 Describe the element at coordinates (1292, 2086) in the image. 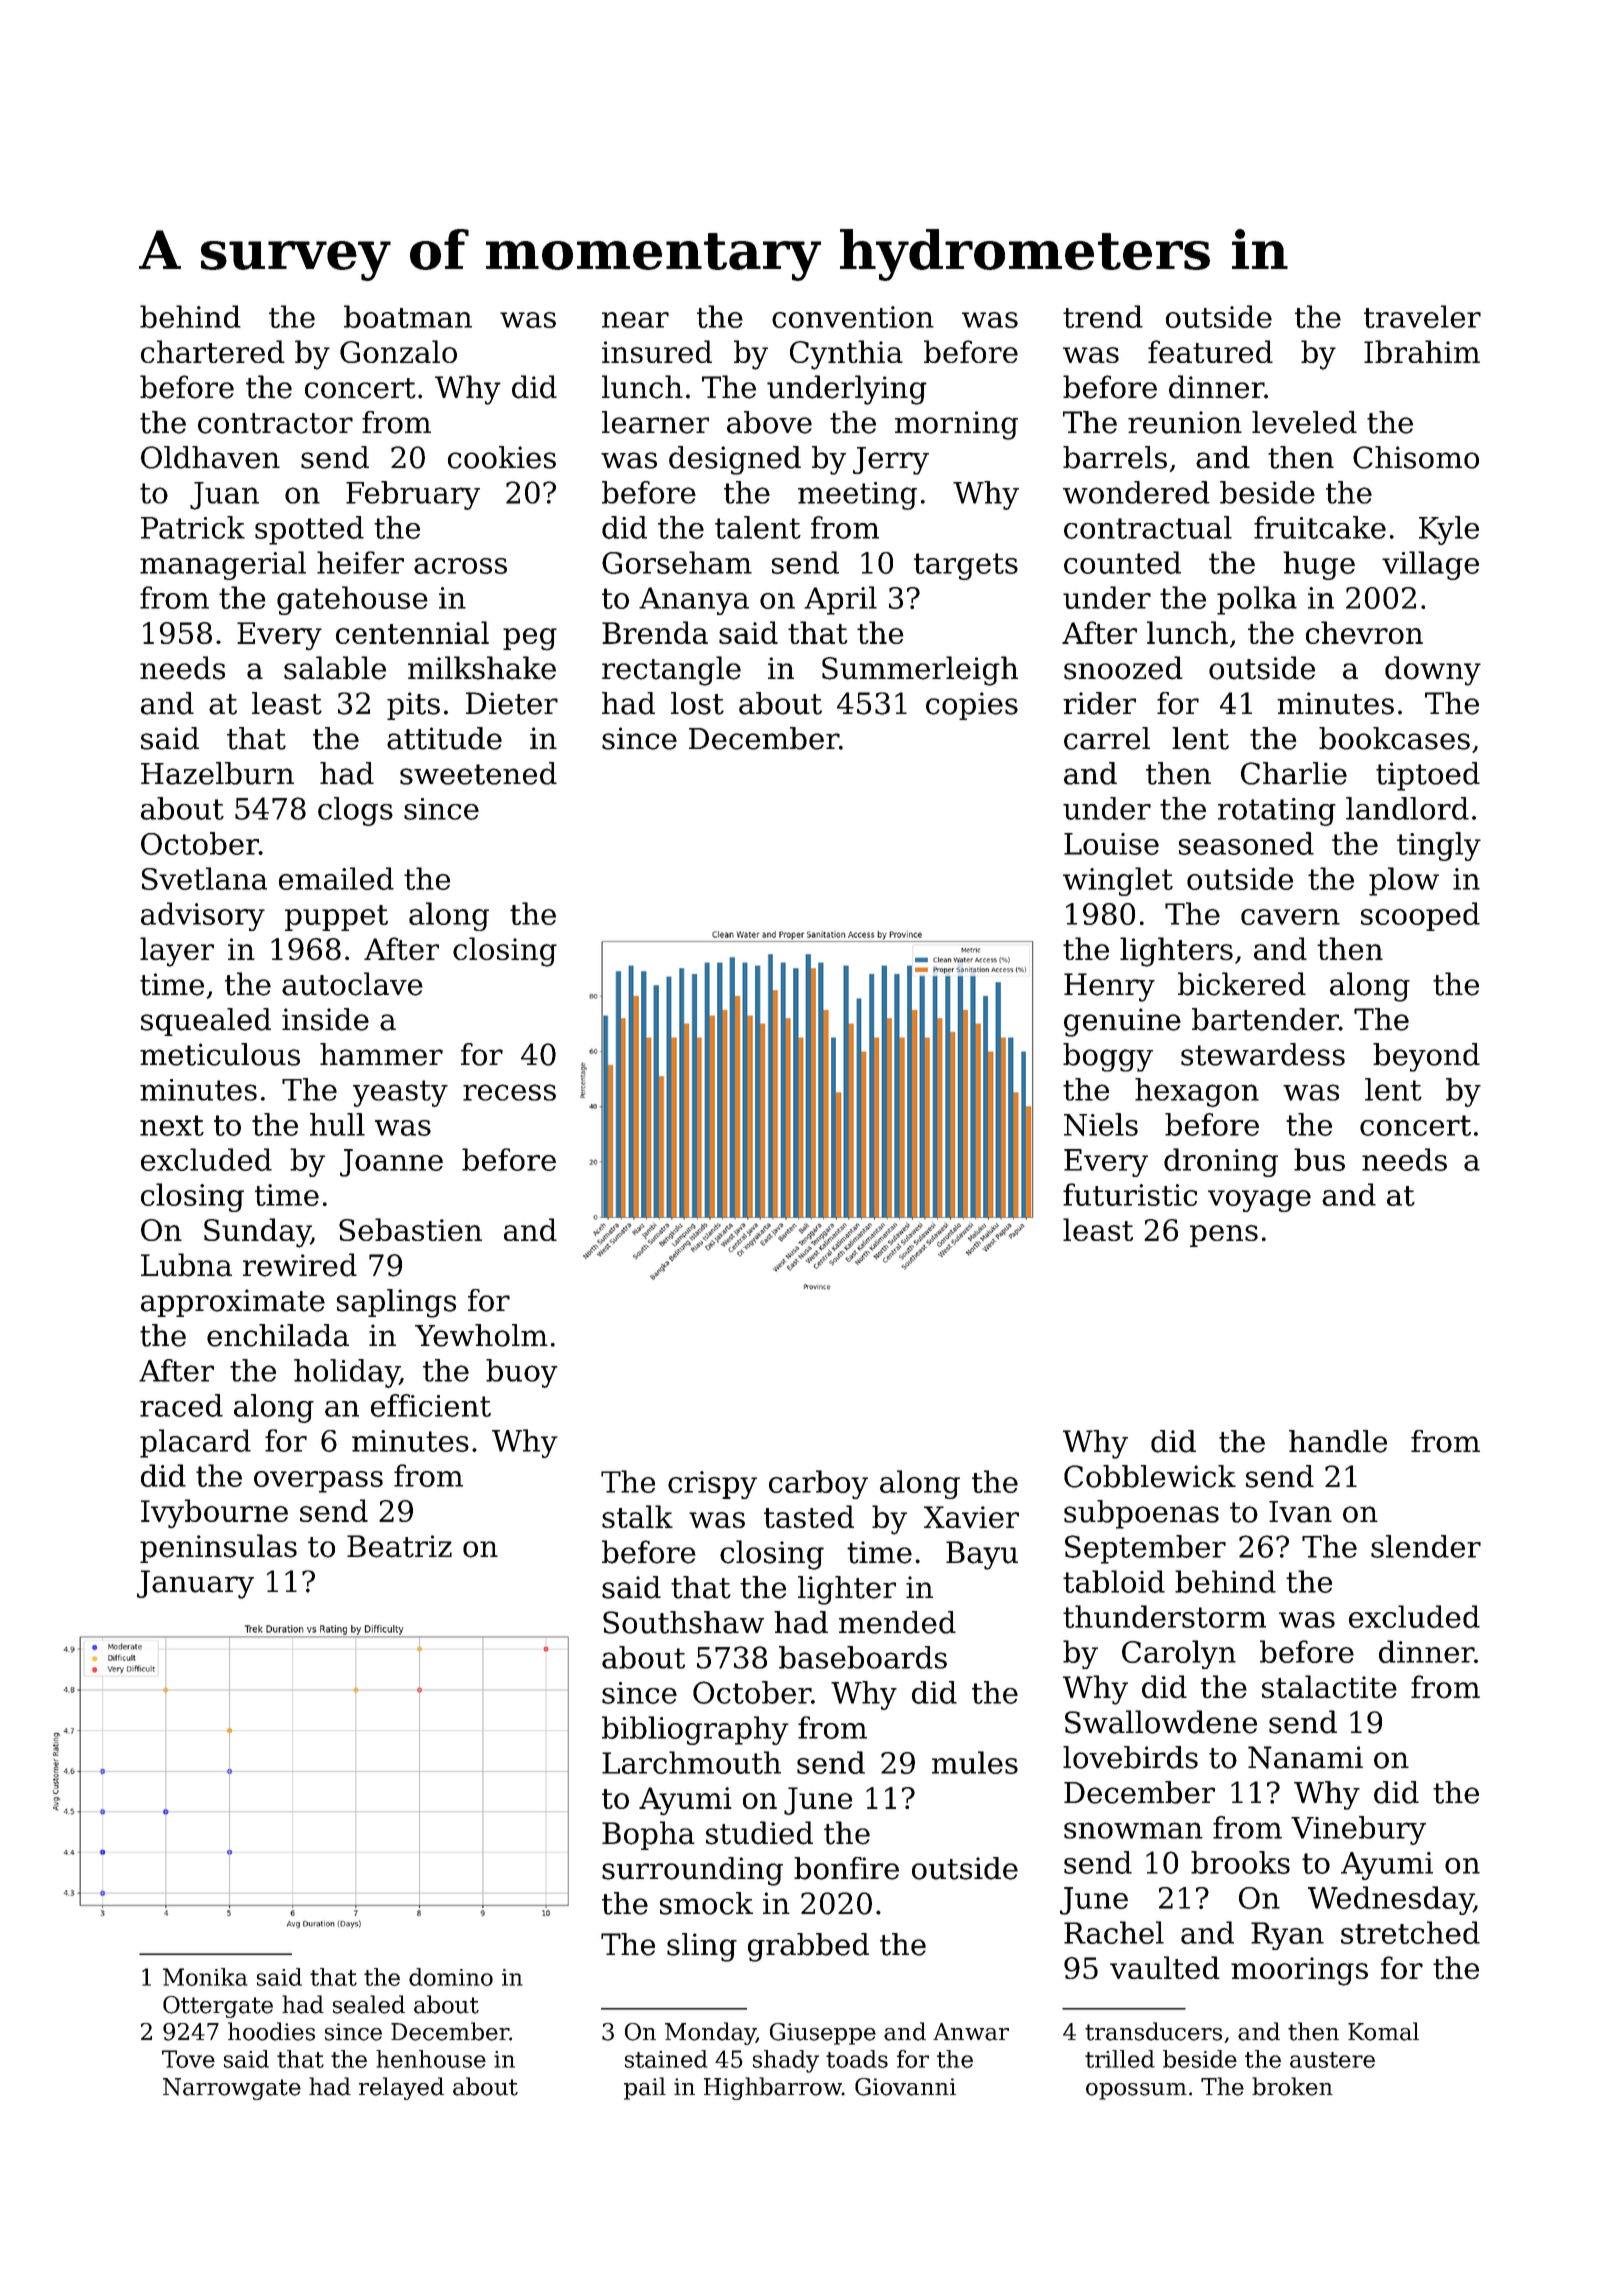

I see `broken` at that location.
